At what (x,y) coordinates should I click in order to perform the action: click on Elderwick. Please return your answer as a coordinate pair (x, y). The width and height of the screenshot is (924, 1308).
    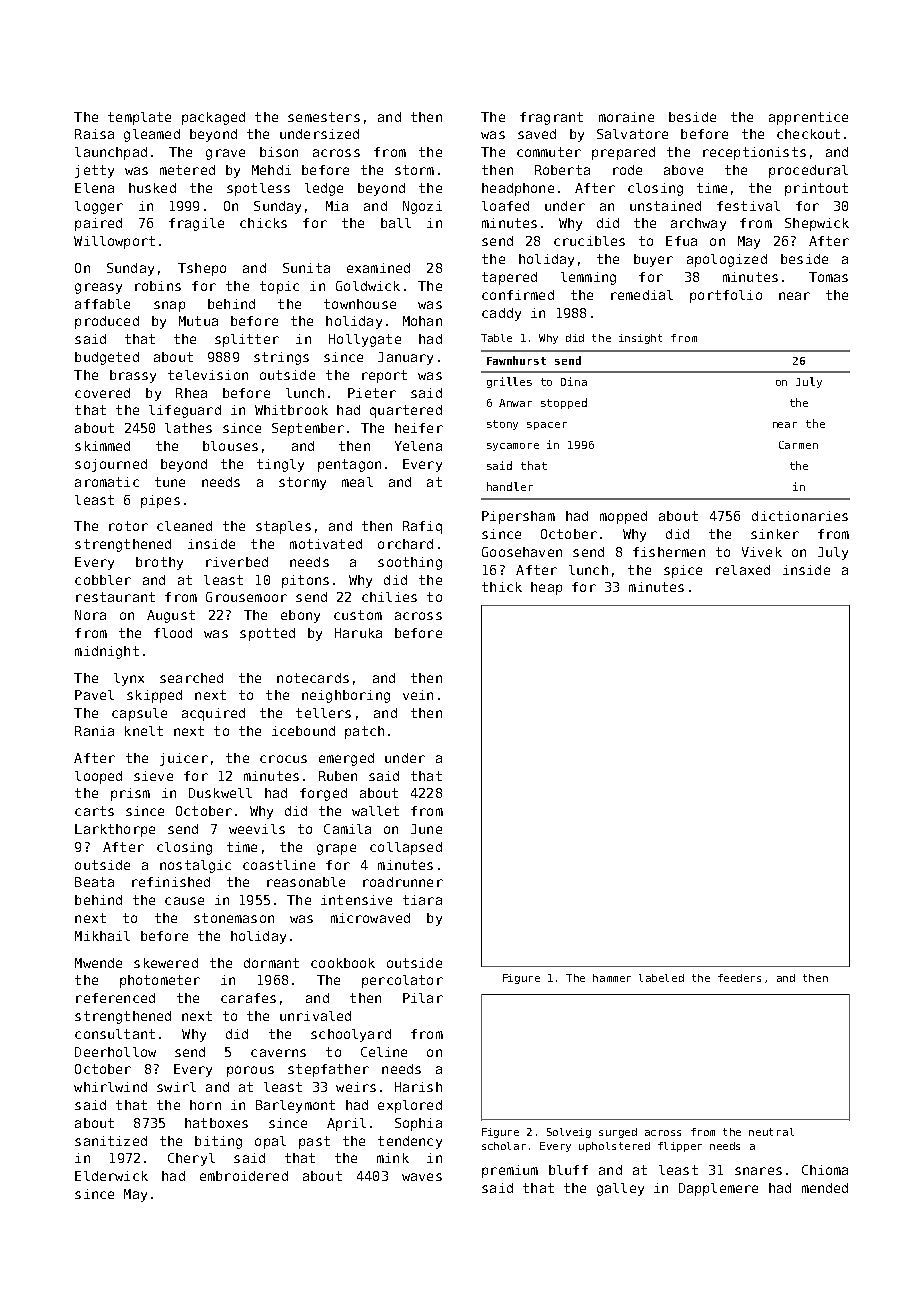
    Looking at the image, I should click on (111, 1176).
